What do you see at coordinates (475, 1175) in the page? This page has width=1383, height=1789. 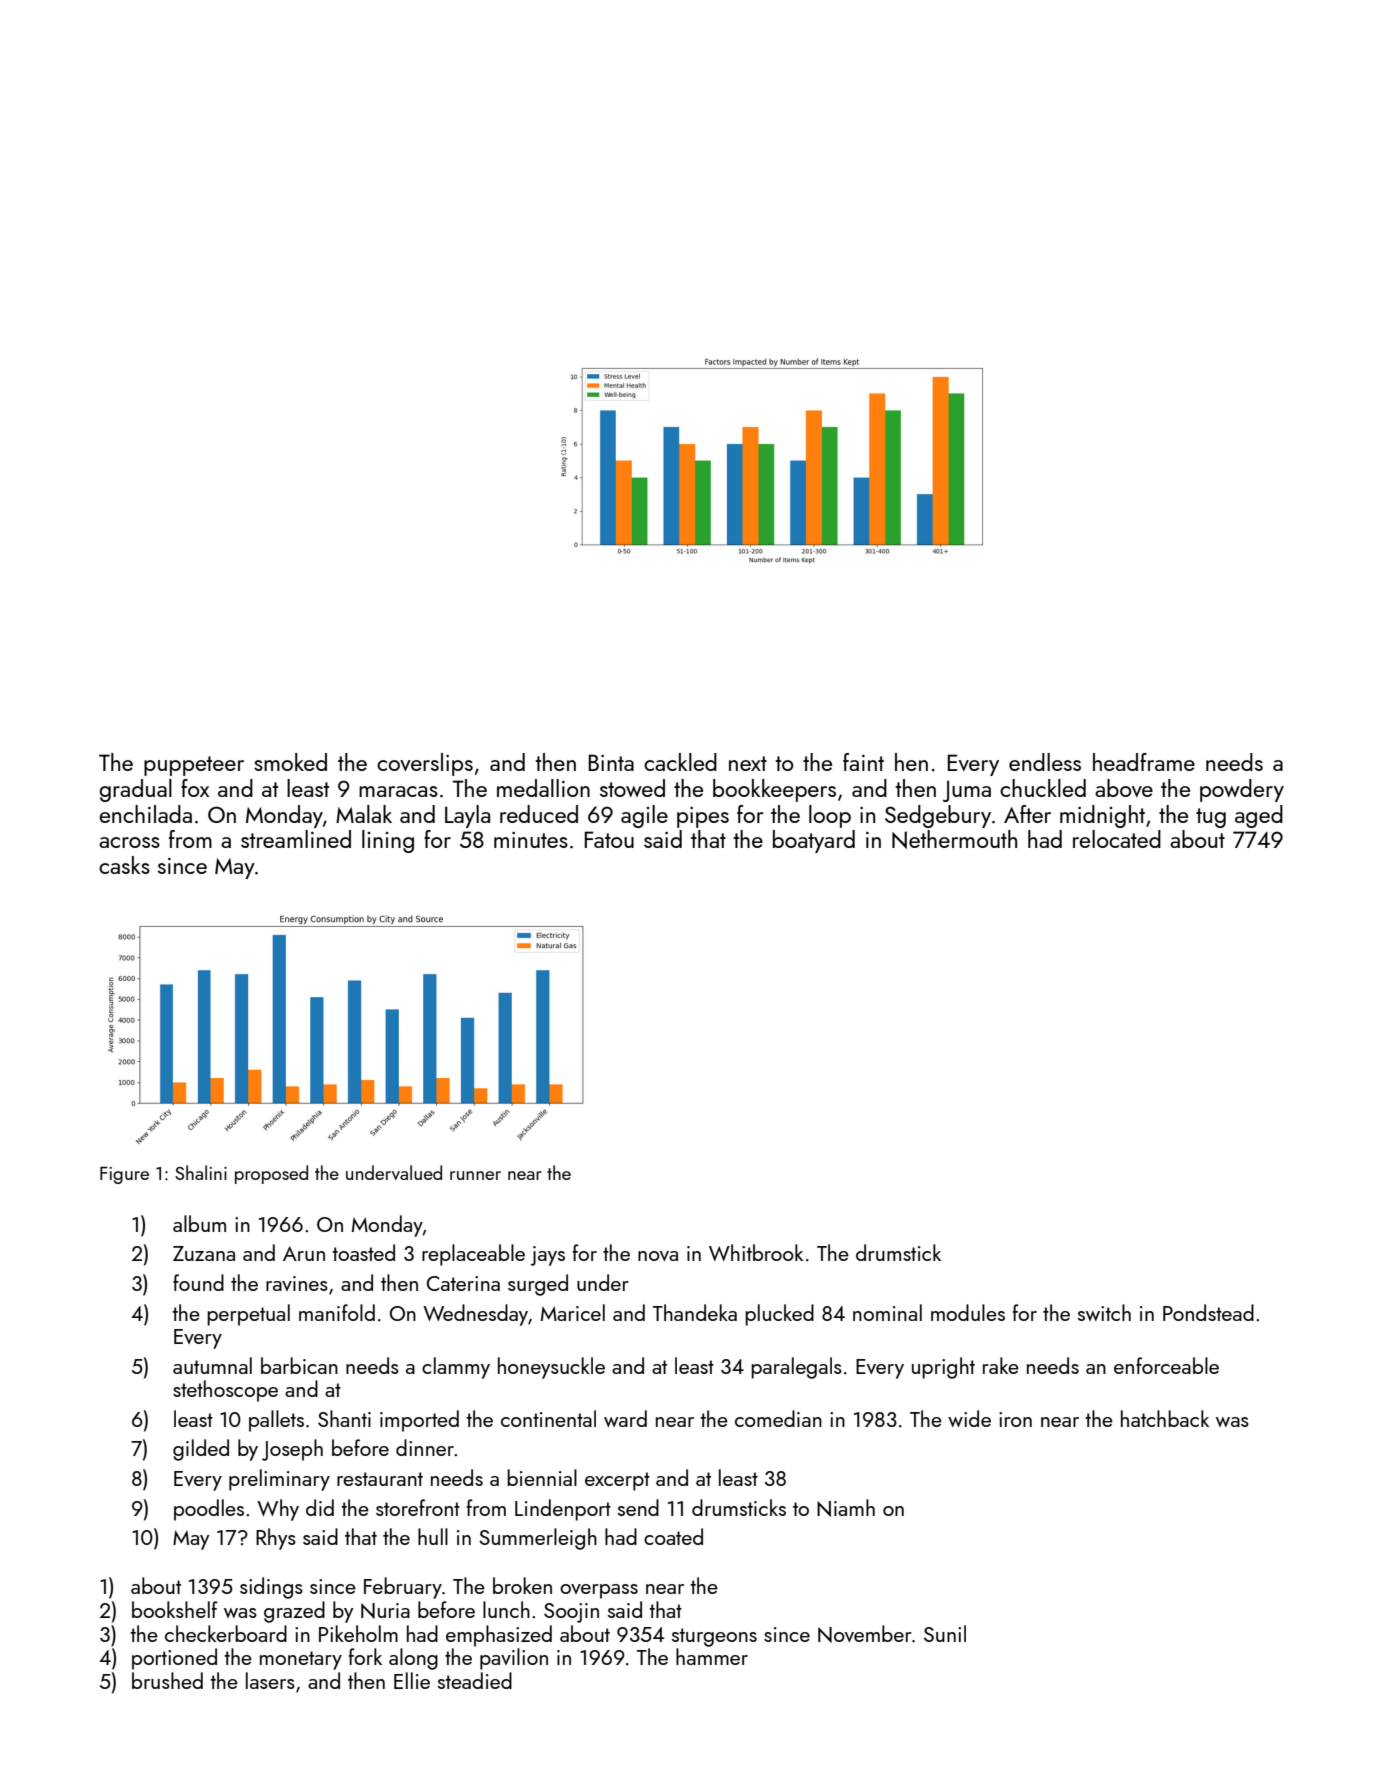 I see `runner` at bounding box center [475, 1175].
